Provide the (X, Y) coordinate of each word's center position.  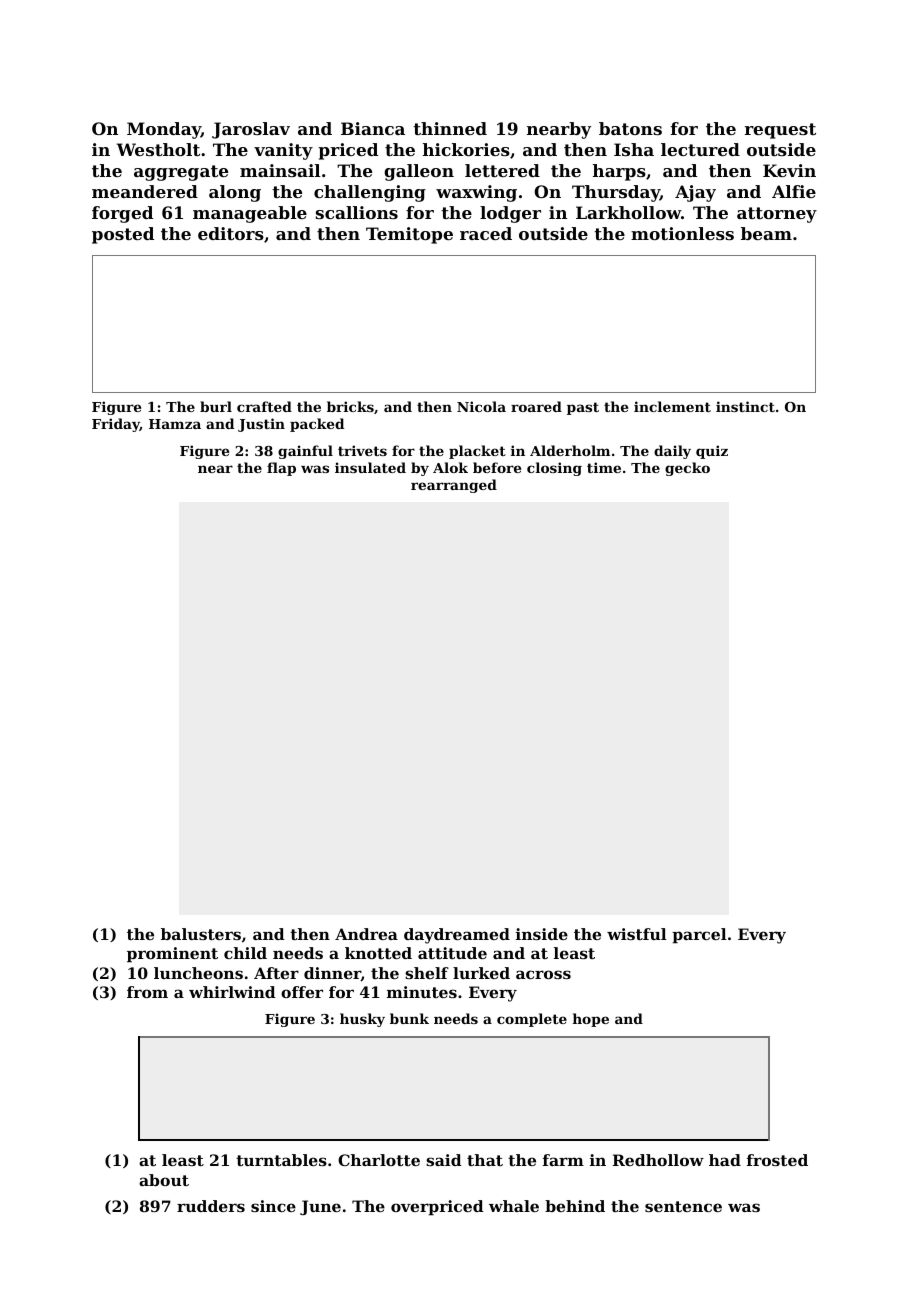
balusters (201, 934)
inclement (672, 406)
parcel (699, 936)
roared (536, 406)
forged (122, 214)
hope (591, 1020)
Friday (116, 425)
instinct (745, 406)
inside (542, 934)
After (276, 973)
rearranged (454, 486)
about (164, 1180)
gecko (687, 469)
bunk (409, 1018)
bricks (350, 406)
